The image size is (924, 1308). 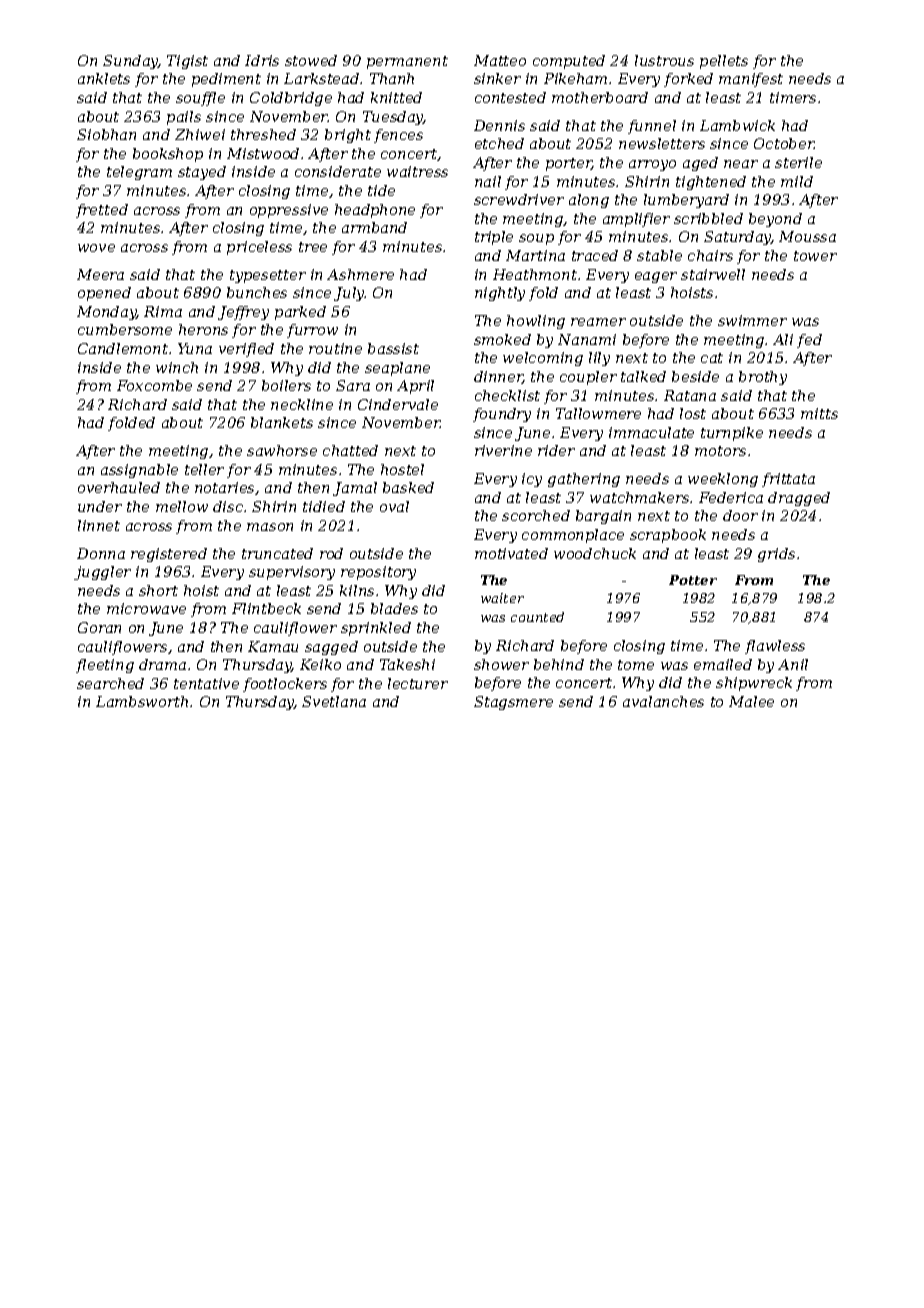 I want to click on Lambsworth, so click(x=142, y=701).
